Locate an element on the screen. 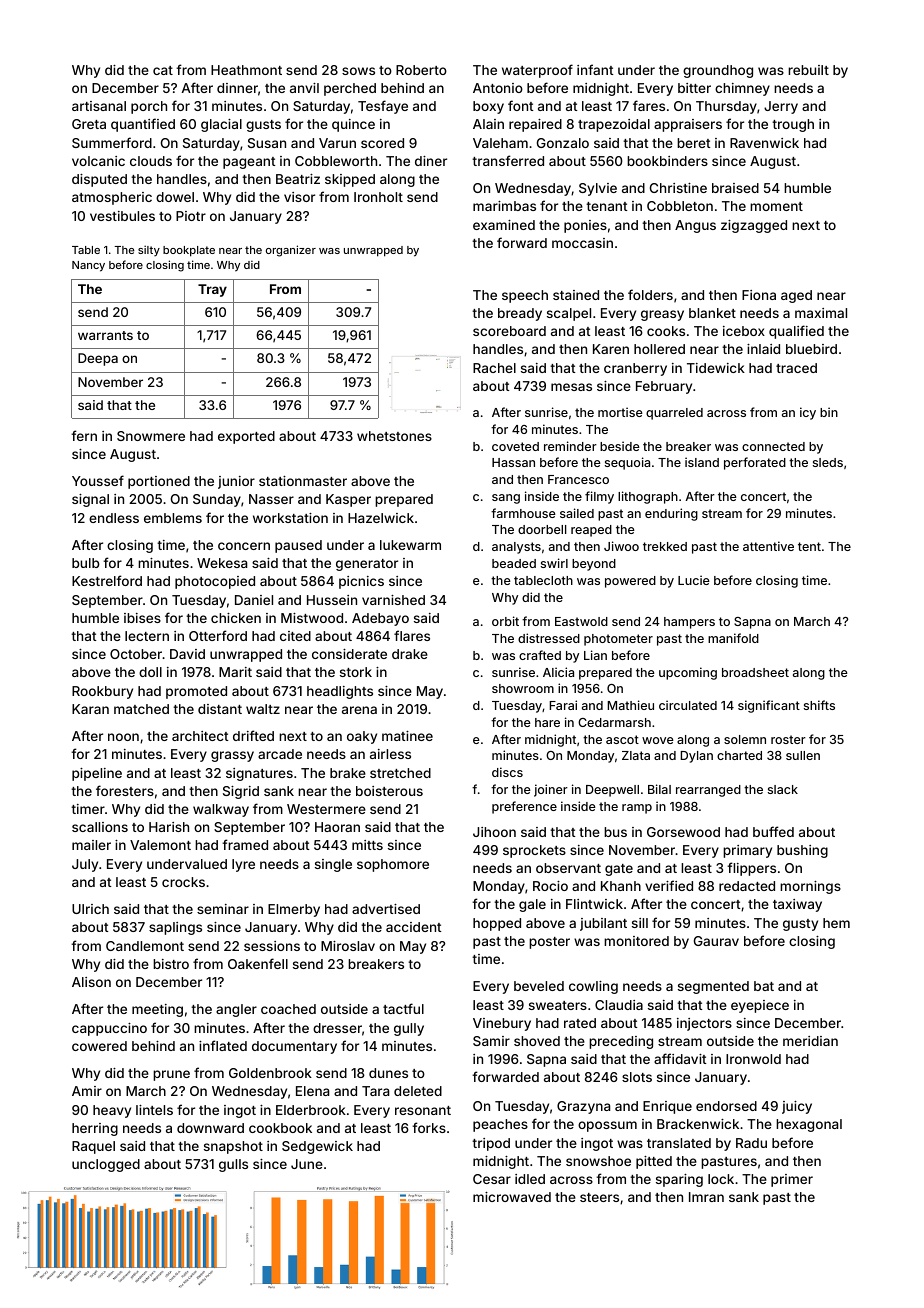  architect is located at coordinates (200, 736).
